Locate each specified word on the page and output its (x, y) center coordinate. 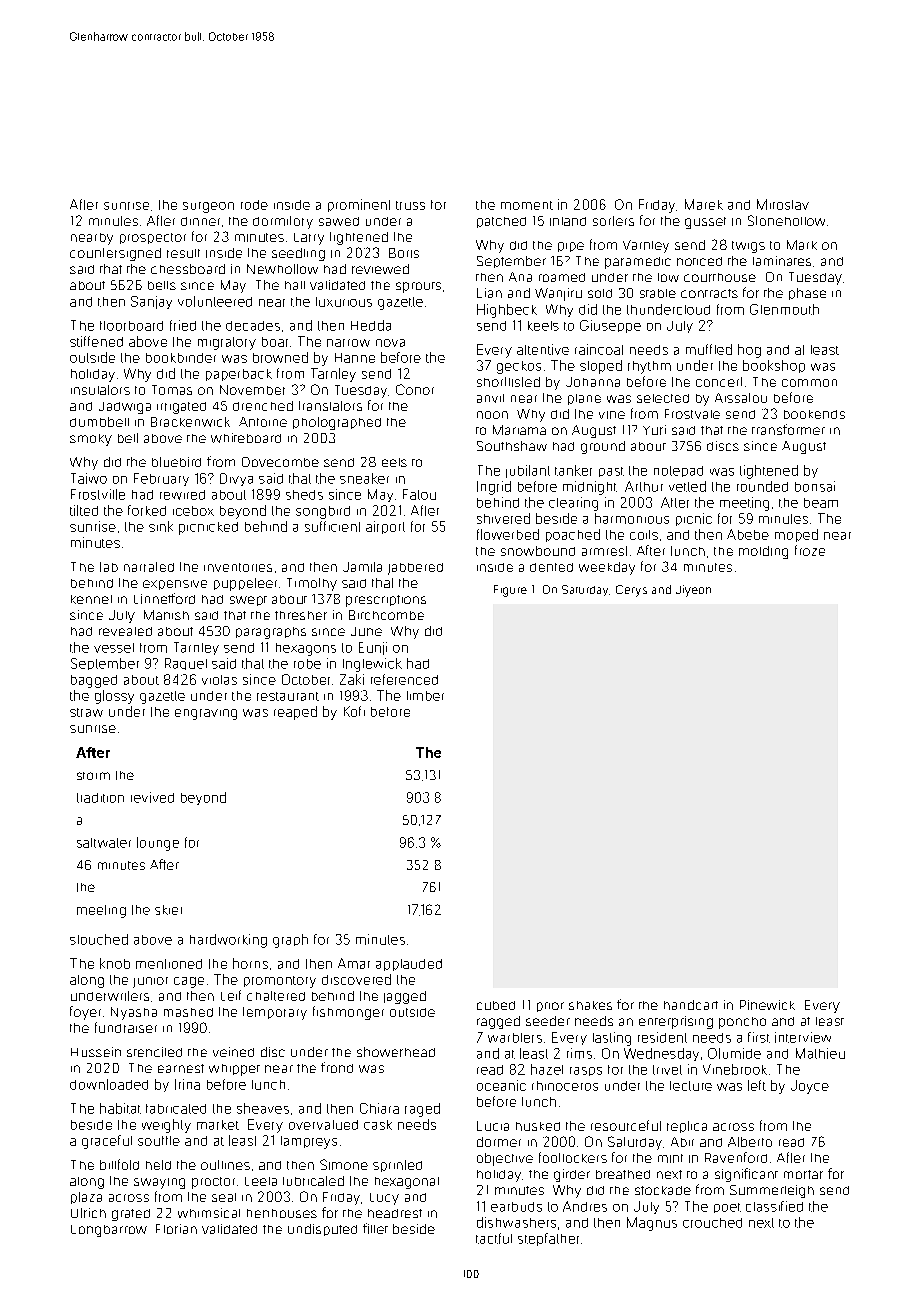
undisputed (322, 1230)
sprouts (418, 287)
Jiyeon (693, 591)
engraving (206, 714)
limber (425, 696)
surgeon (208, 207)
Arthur (644, 486)
